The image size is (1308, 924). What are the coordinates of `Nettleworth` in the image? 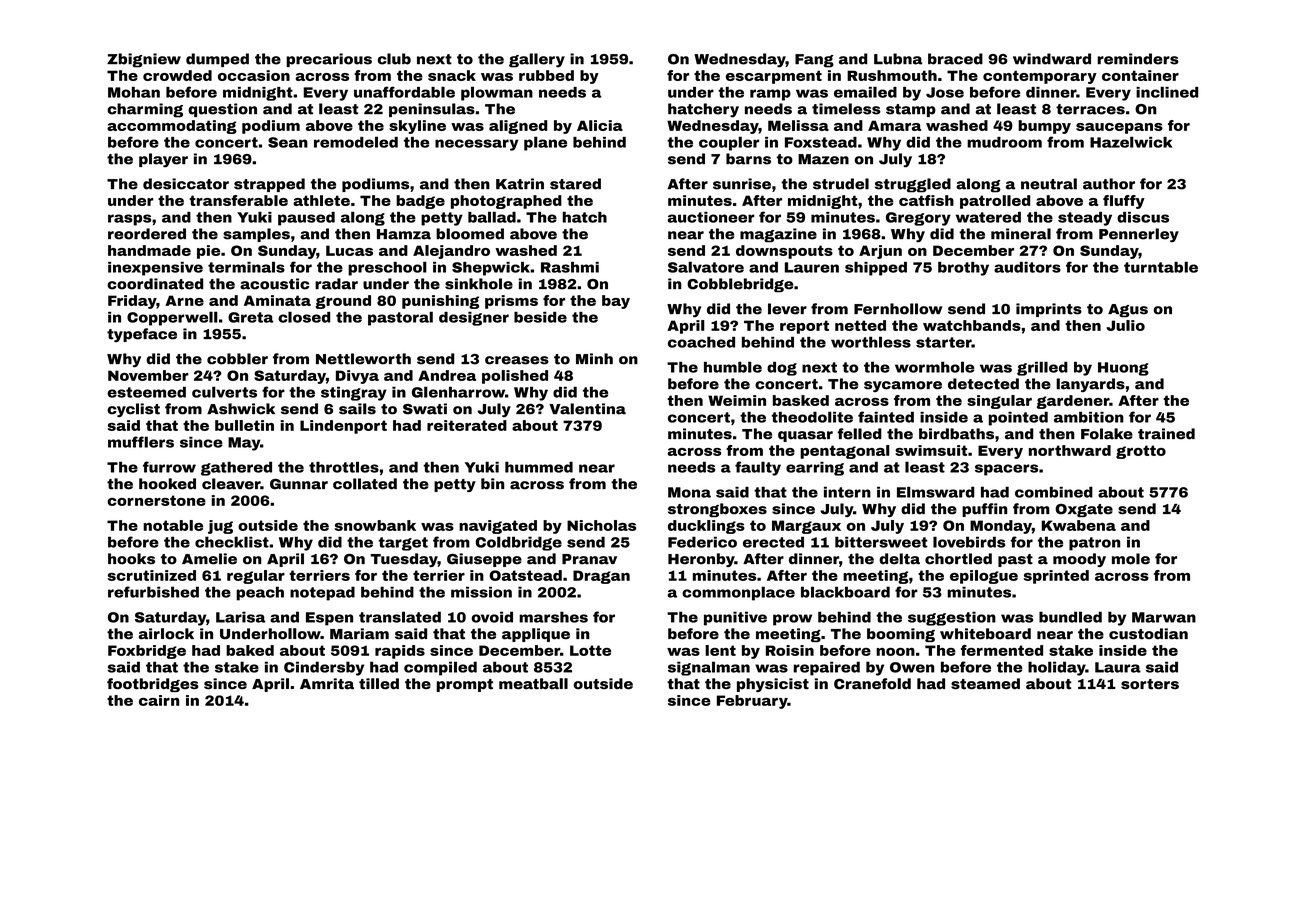 It's located at (363, 359).
